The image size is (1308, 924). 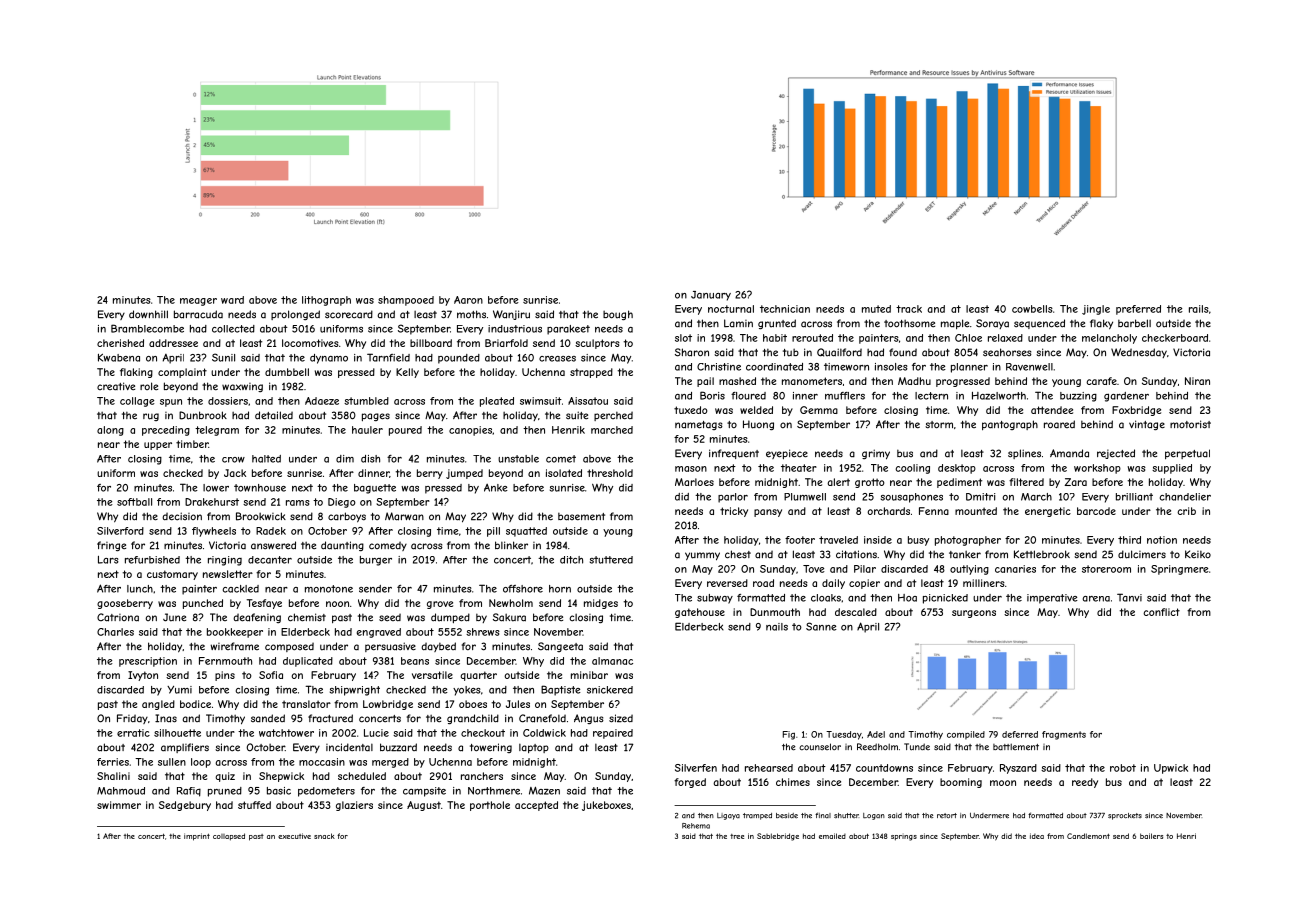 I want to click on imprint, so click(x=197, y=837).
